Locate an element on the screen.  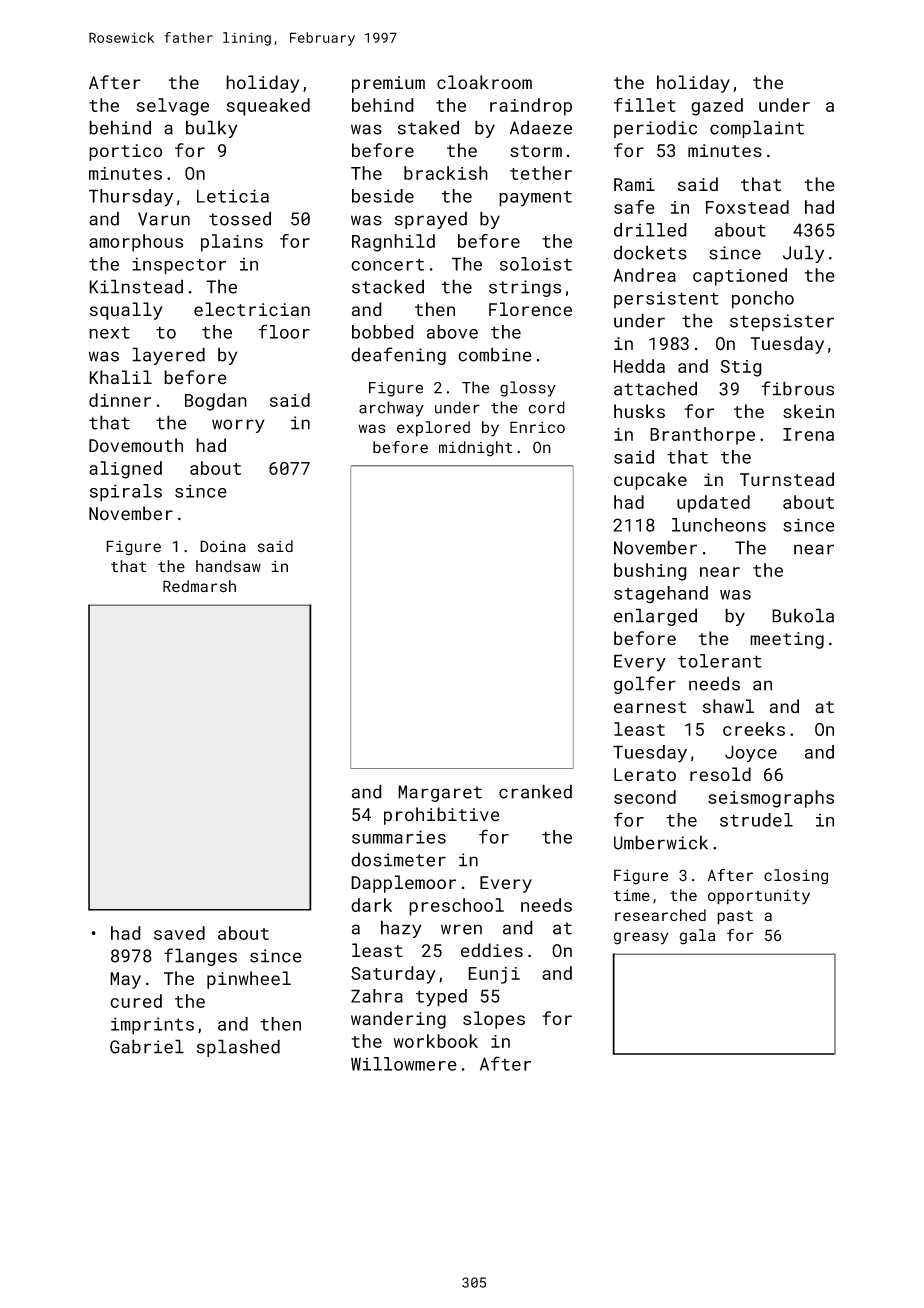
spirals is located at coordinates (126, 493).
